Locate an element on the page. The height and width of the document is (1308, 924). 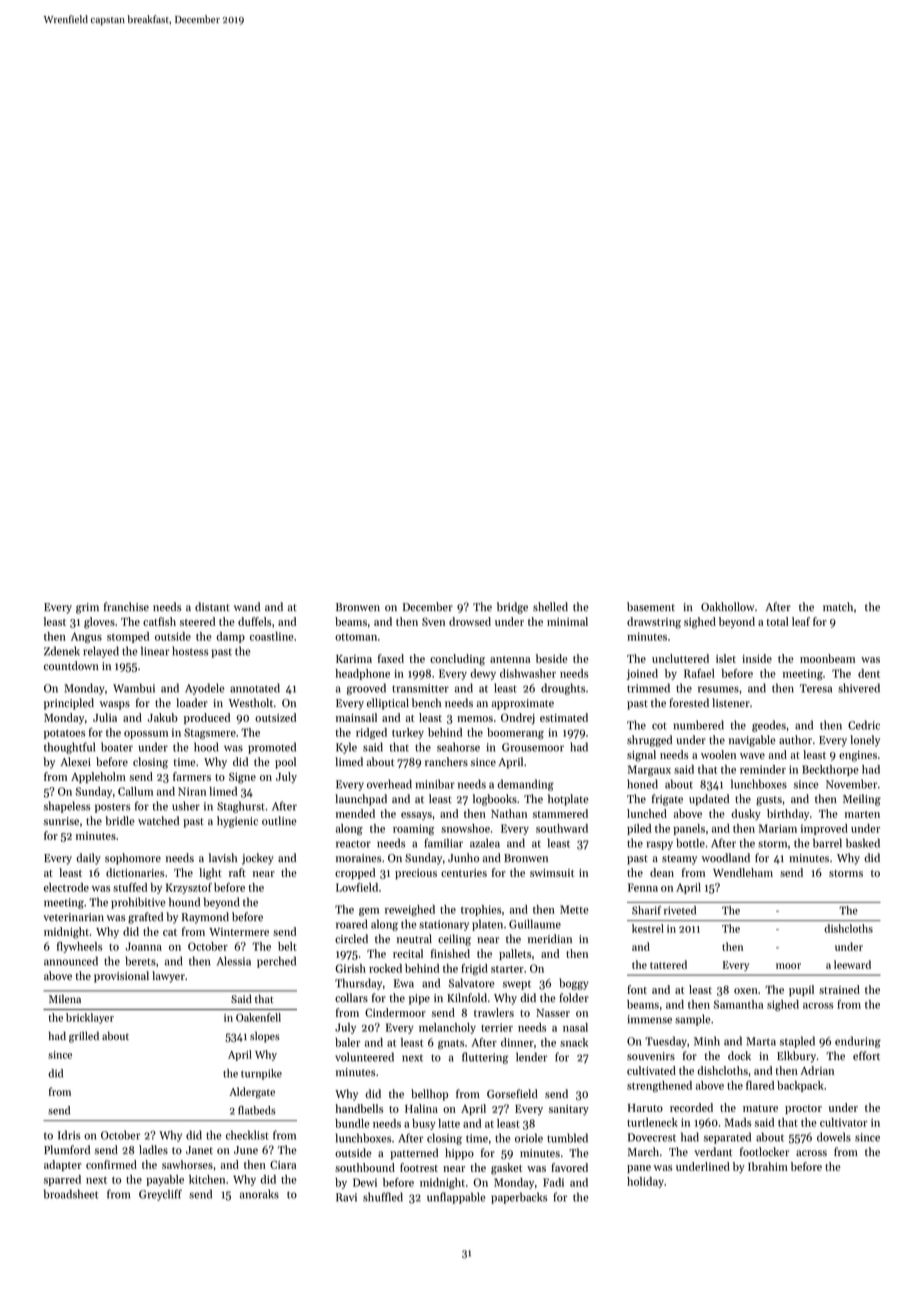
trophies is located at coordinates (481, 910).
